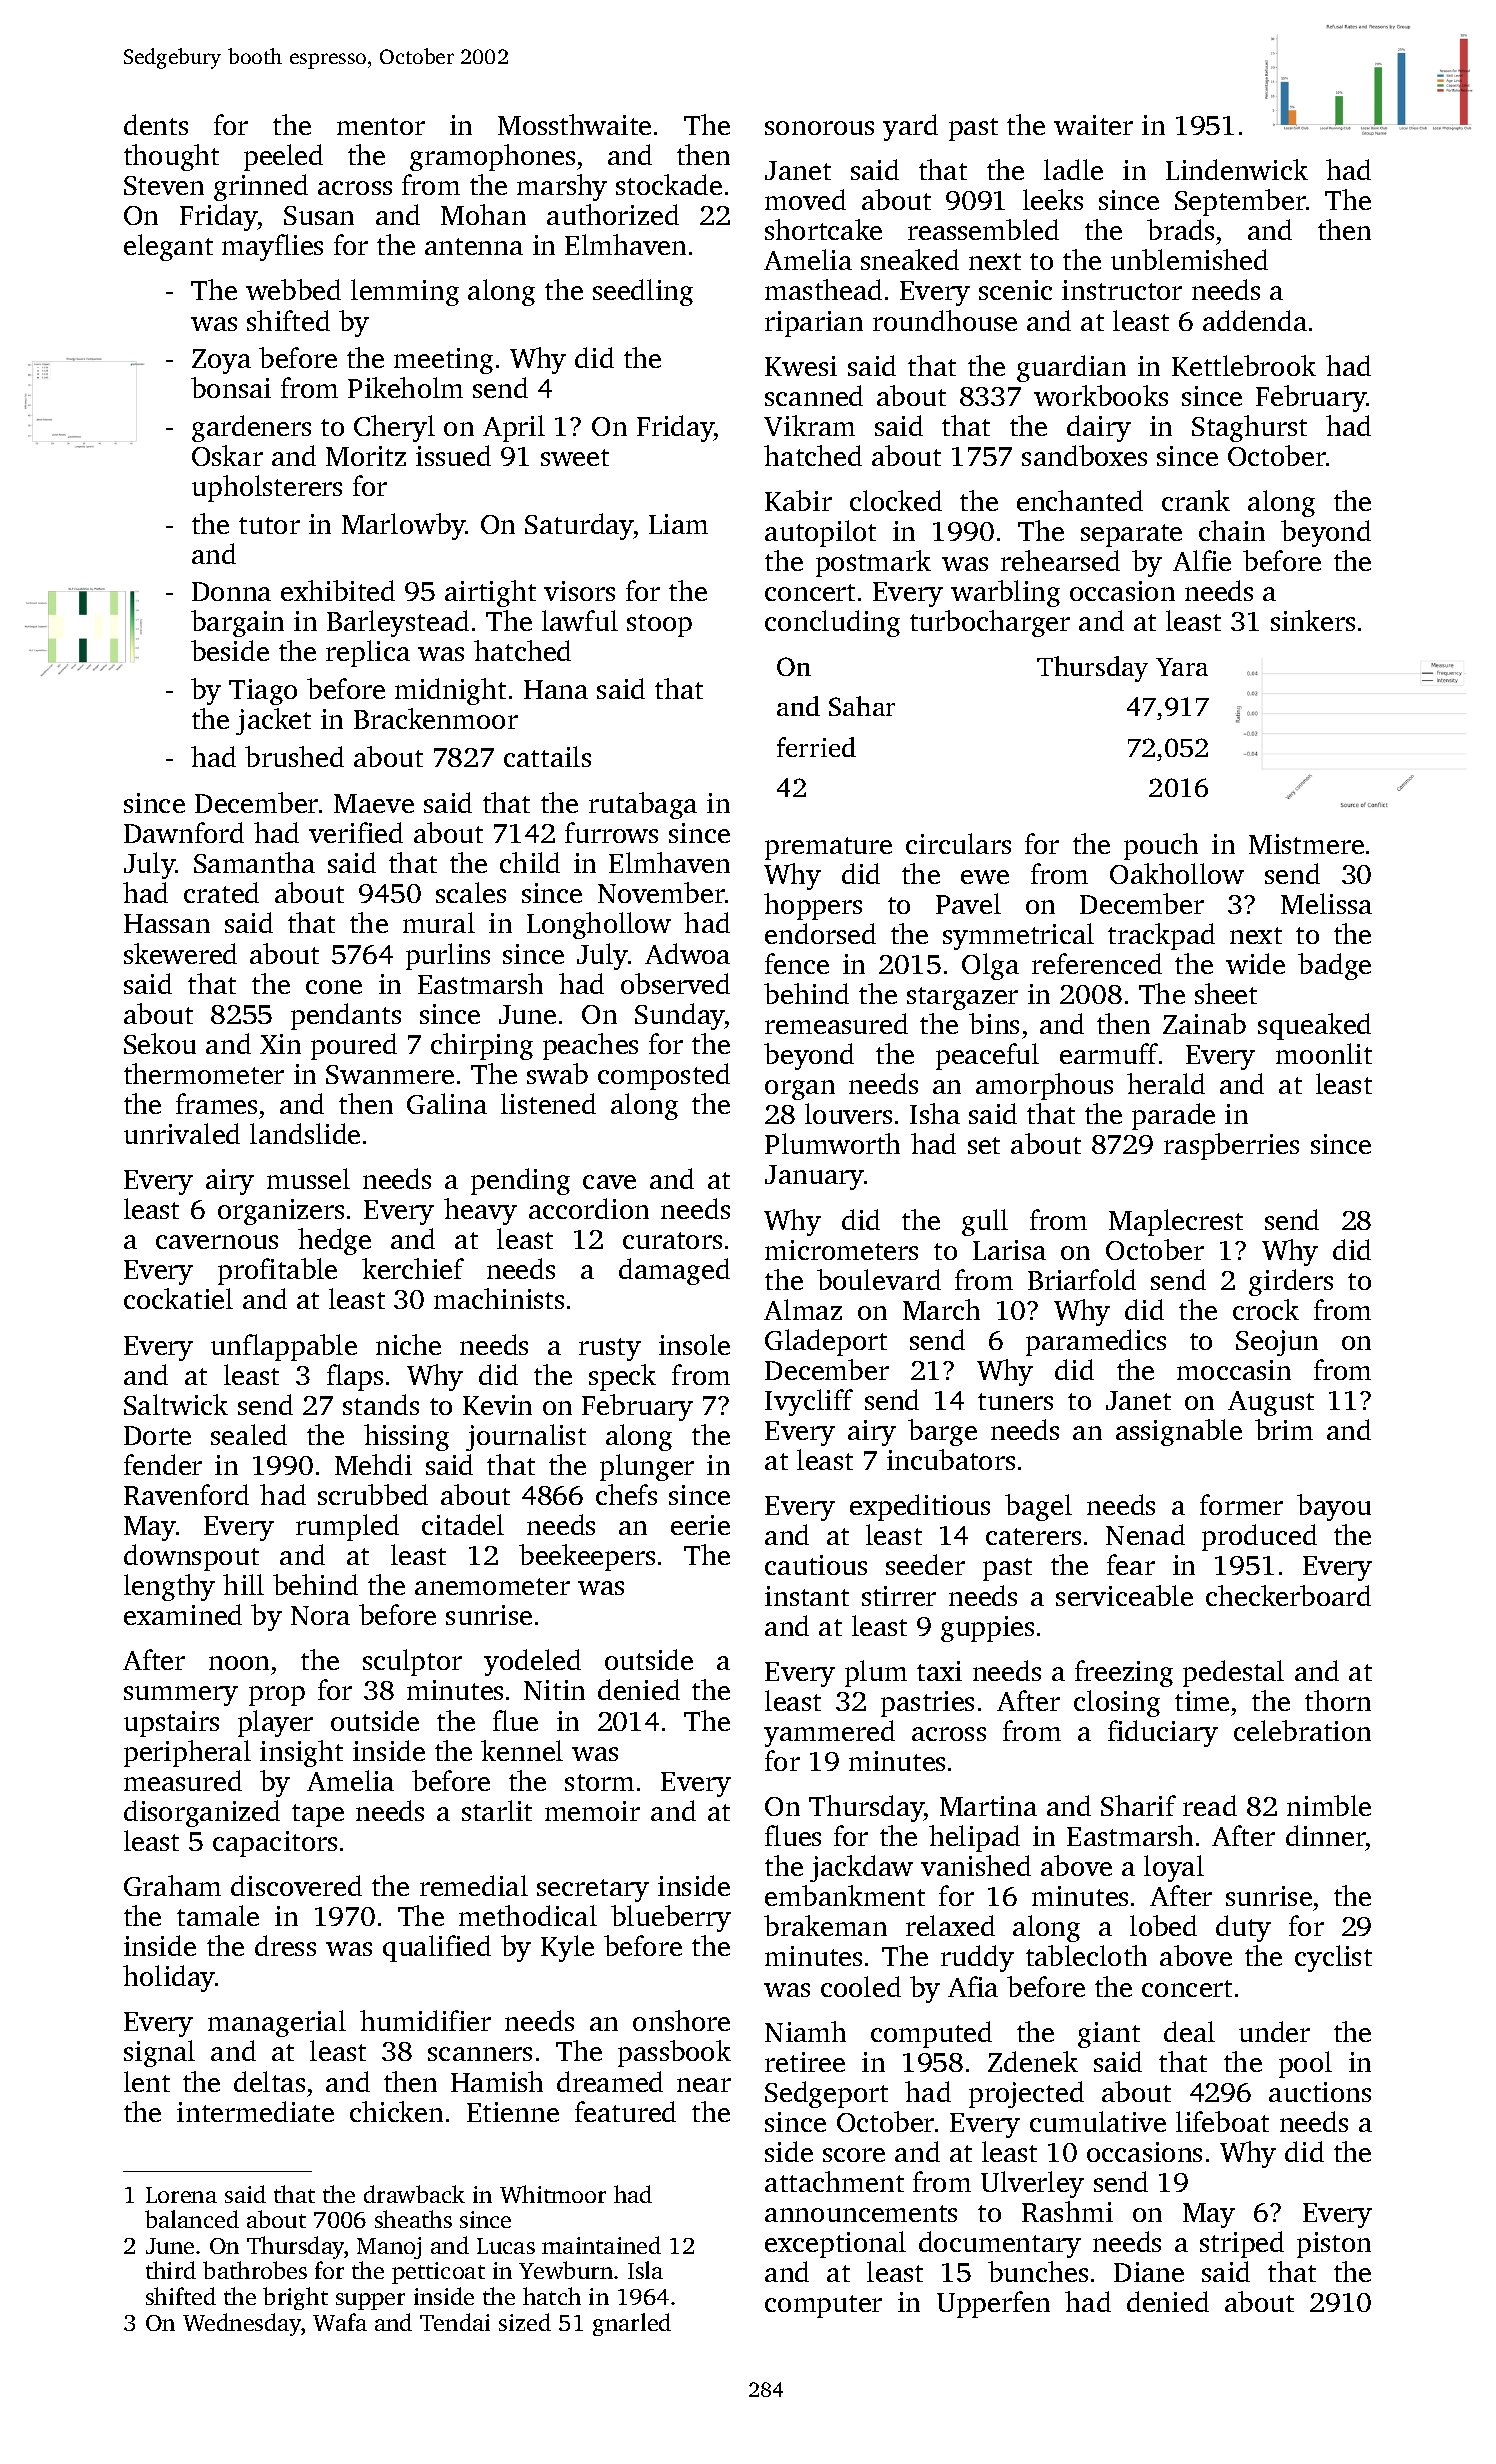 This page has width=1496, height=2464. What do you see at coordinates (829, 1733) in the page?
I see `yammered` at bounding box center [829, 1733].
